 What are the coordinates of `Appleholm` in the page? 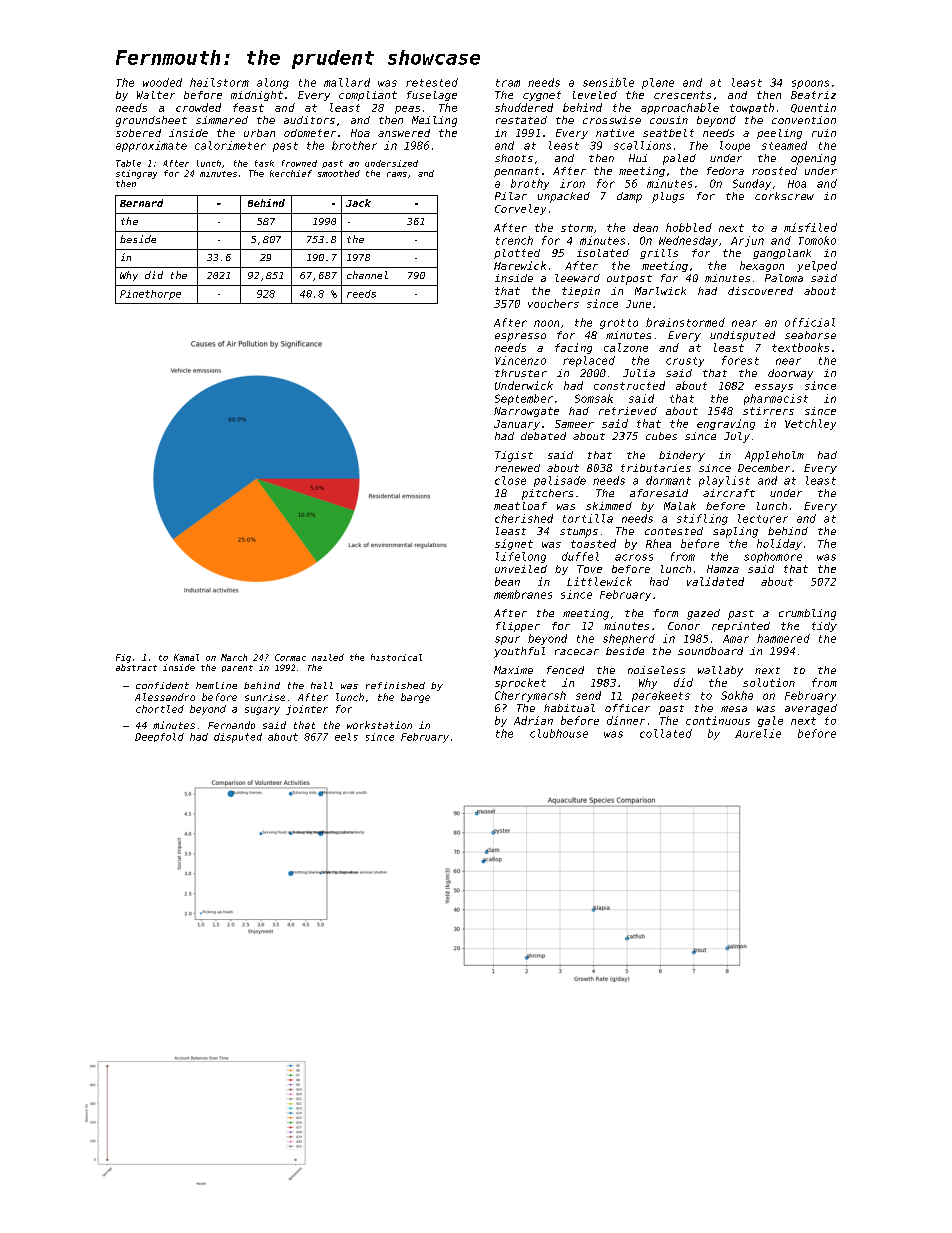 It's located at (774, 456).
